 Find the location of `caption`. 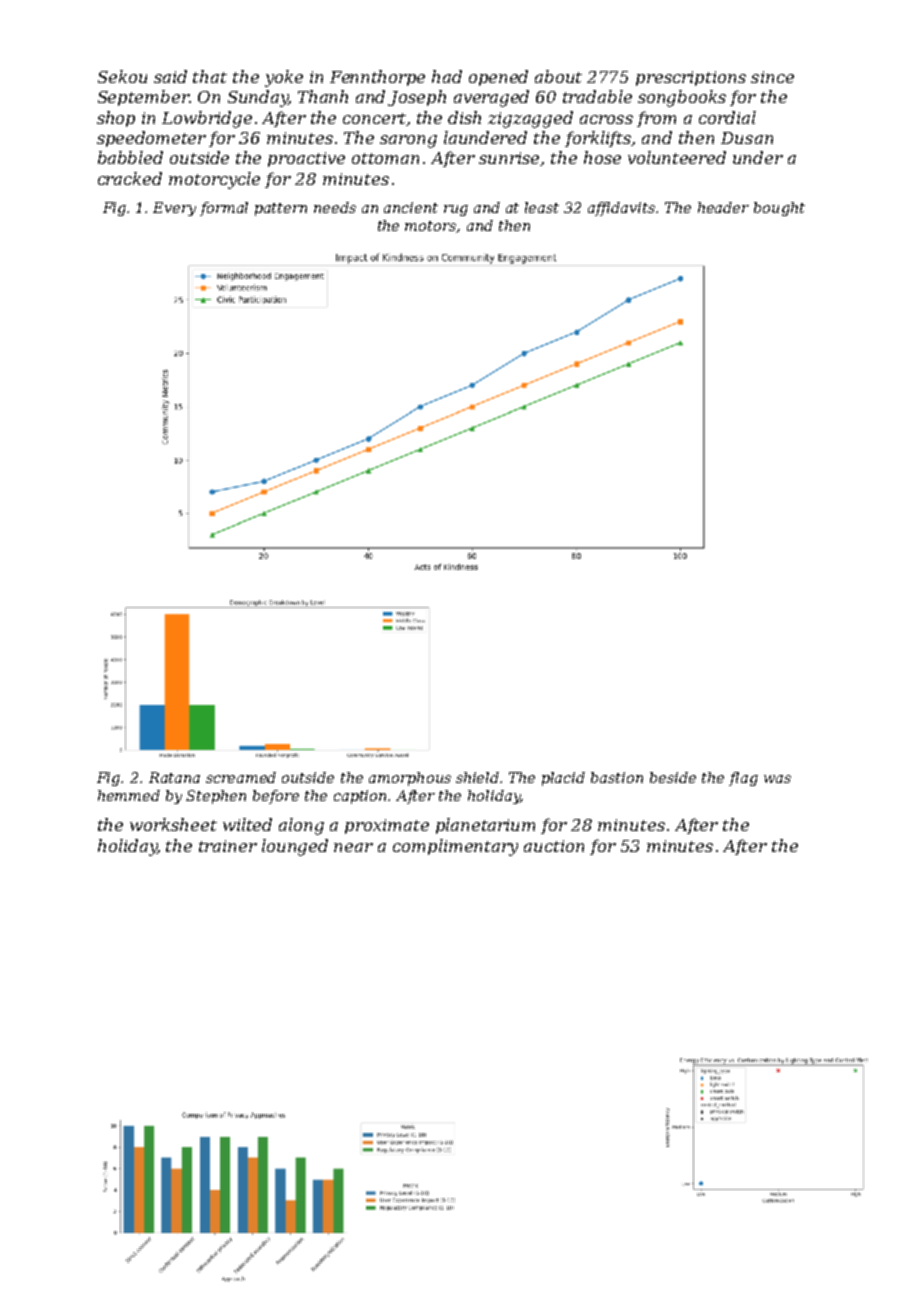

caption is located at coordinates (360, 797).
